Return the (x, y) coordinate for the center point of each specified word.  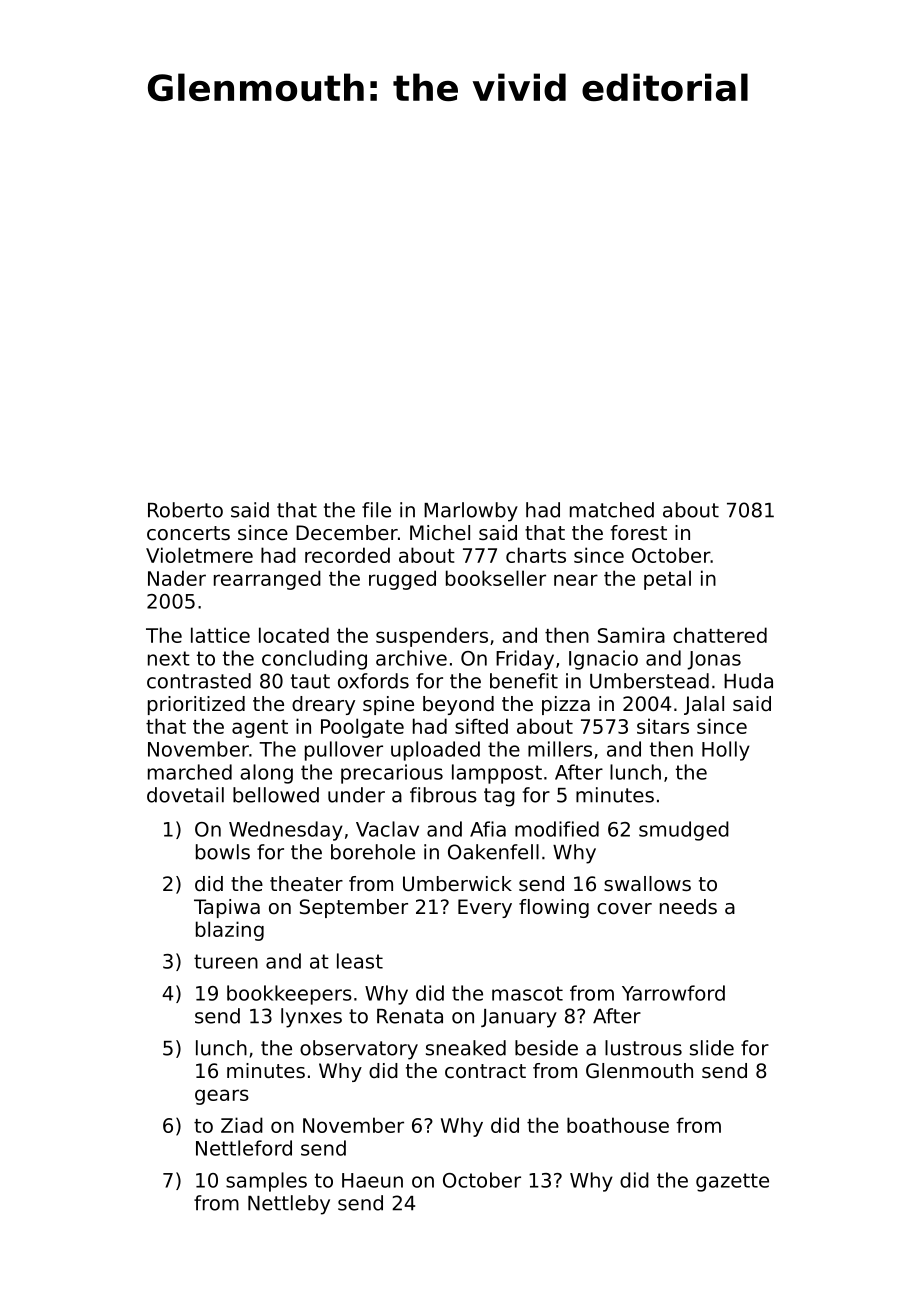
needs (688, 907)
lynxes (311, 1018)
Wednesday (286, 831)
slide (712, 1048)
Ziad (242, 1125)
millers (560, 749)
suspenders (432, 637)
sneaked (466, 1048)
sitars (663, 726)
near (576, 580)
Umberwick (457, 884)
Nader (177, 578)
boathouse (618, 1125)
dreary (323, 705)
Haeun (372, 1180)
